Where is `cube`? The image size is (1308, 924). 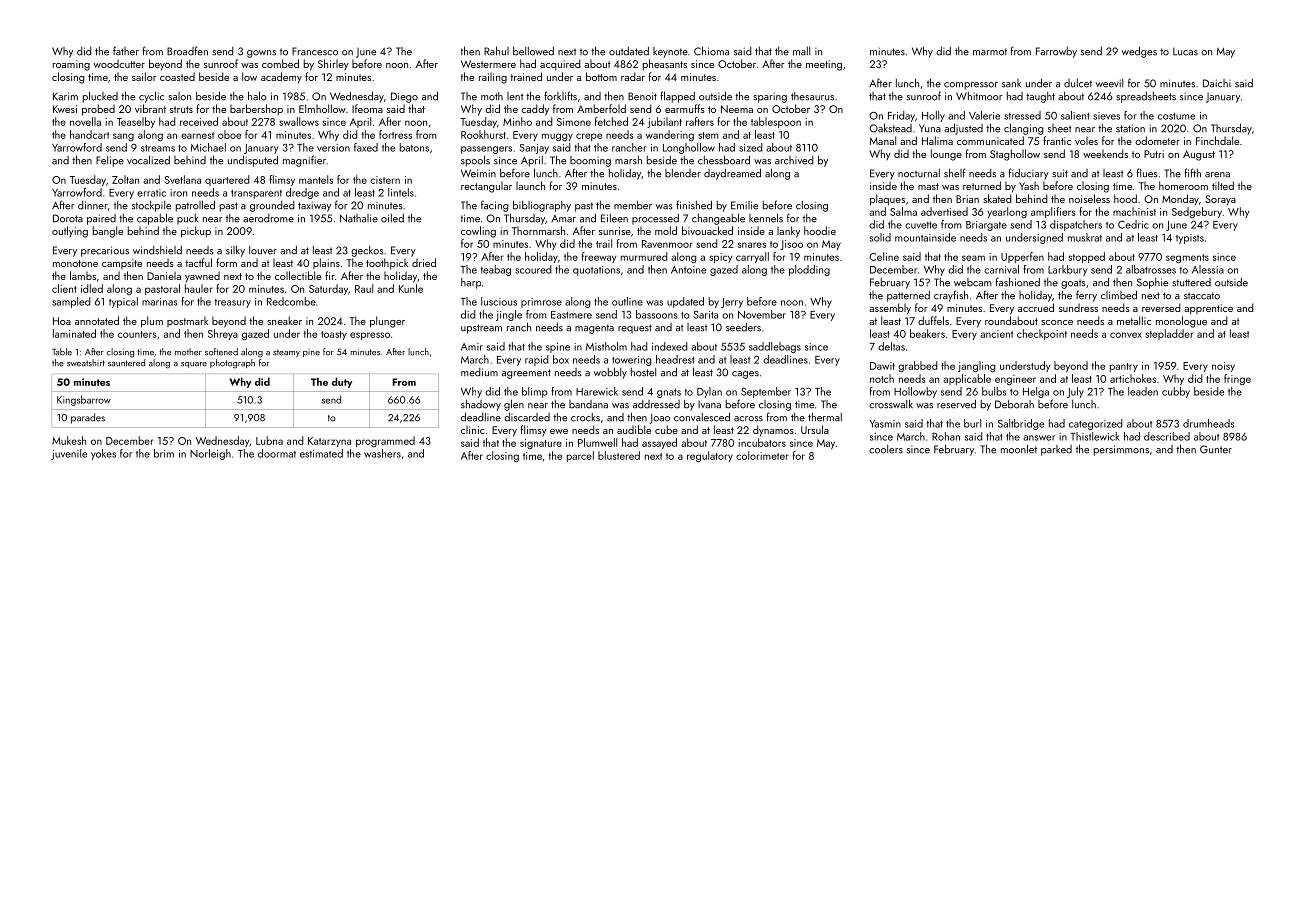 cube is located at coordinates (666, 429).
